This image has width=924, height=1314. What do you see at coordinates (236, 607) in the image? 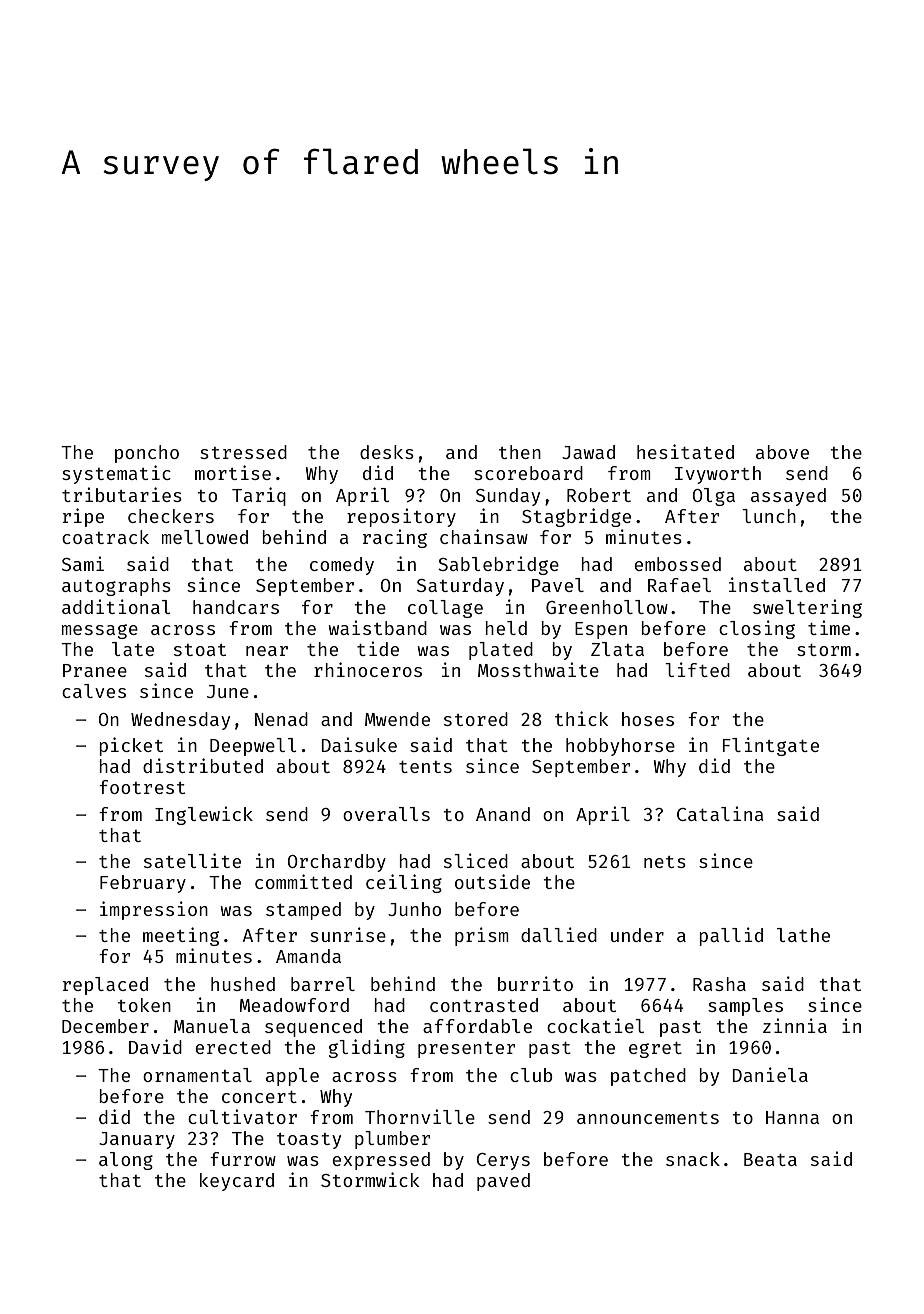
I see `handcars` at bounding box center [236, 607].
